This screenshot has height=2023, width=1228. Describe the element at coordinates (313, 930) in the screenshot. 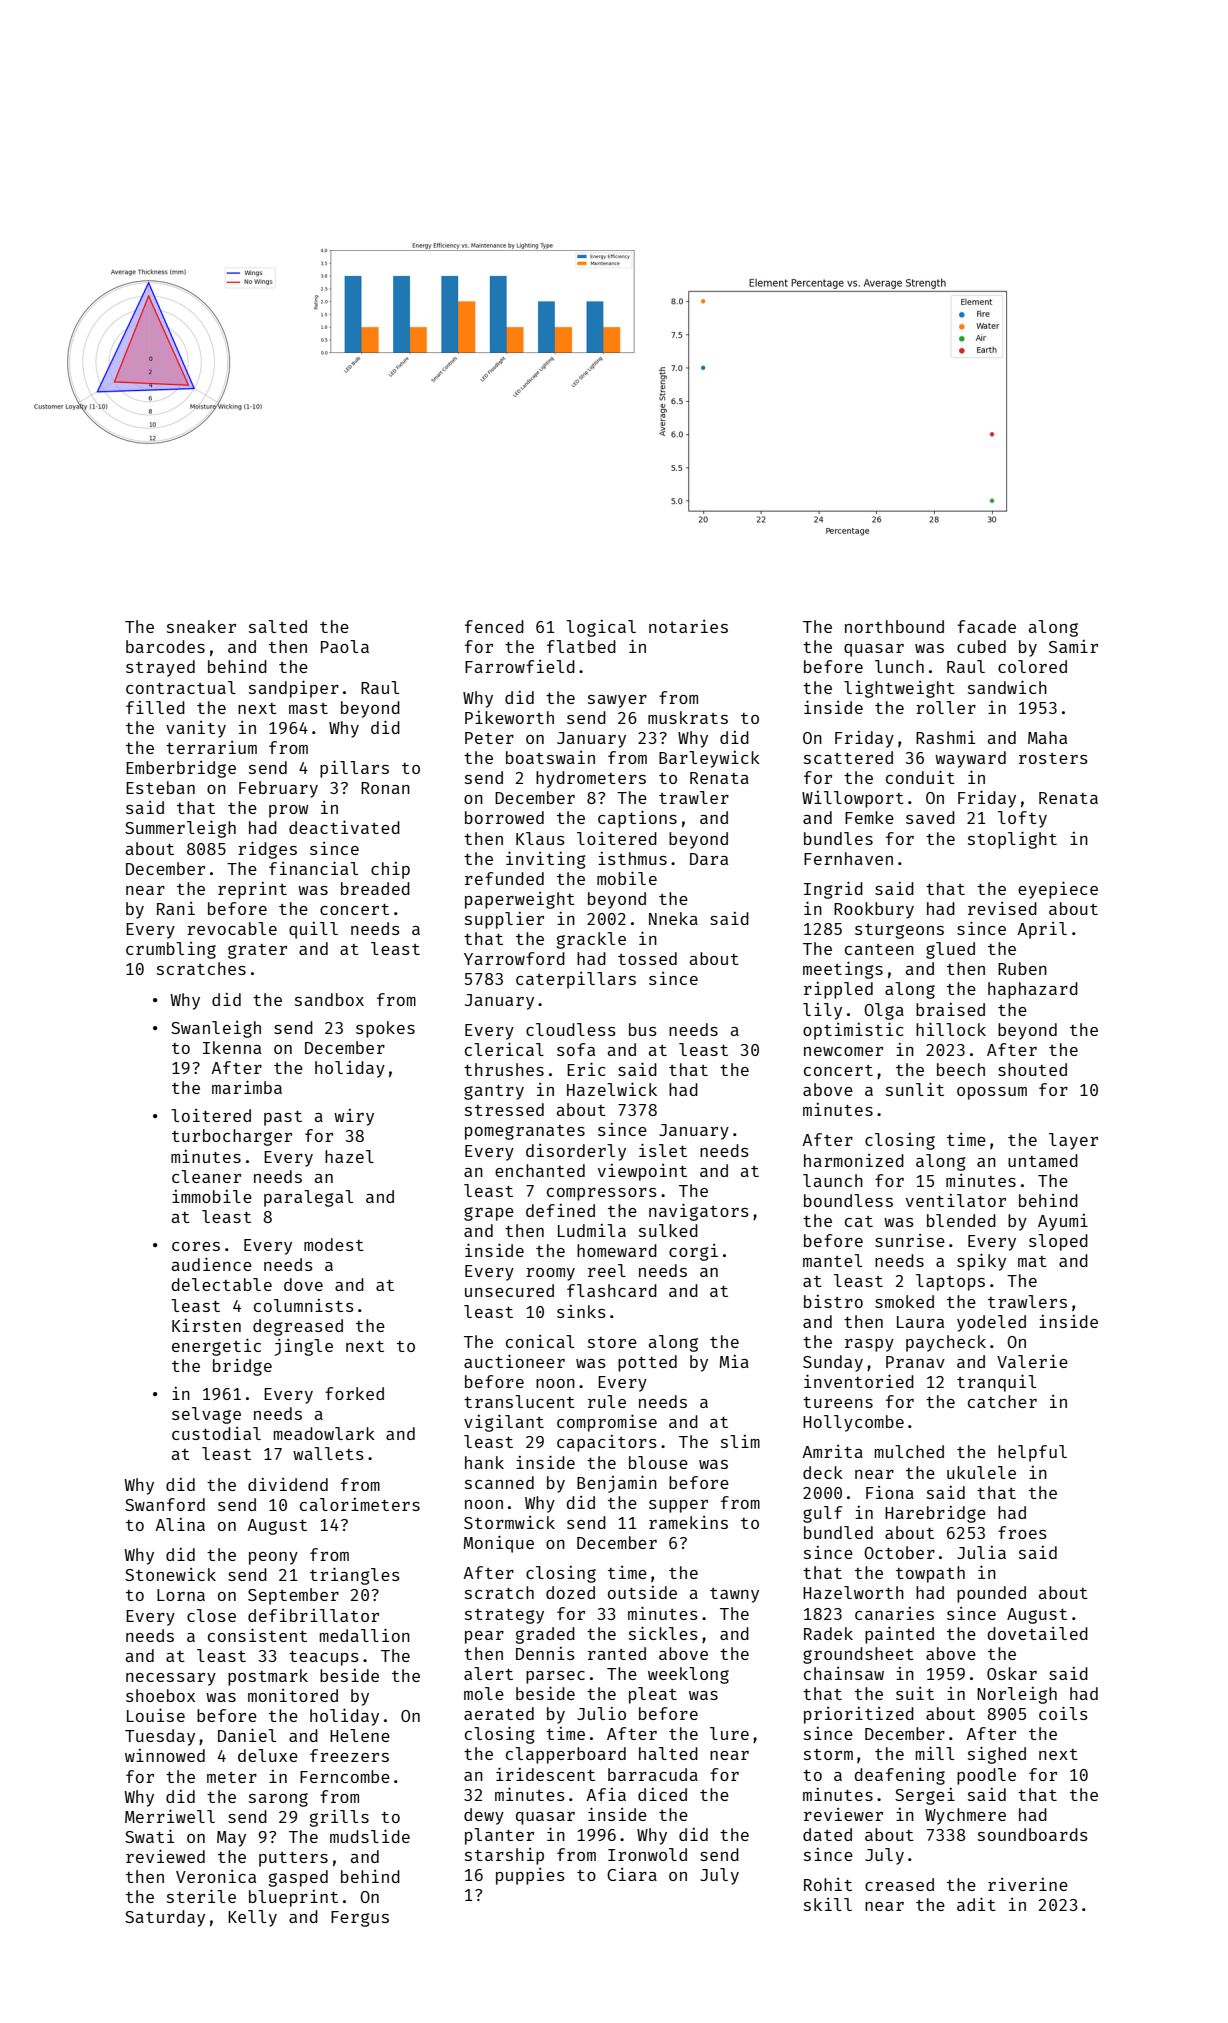

I see `quill` at that location.
